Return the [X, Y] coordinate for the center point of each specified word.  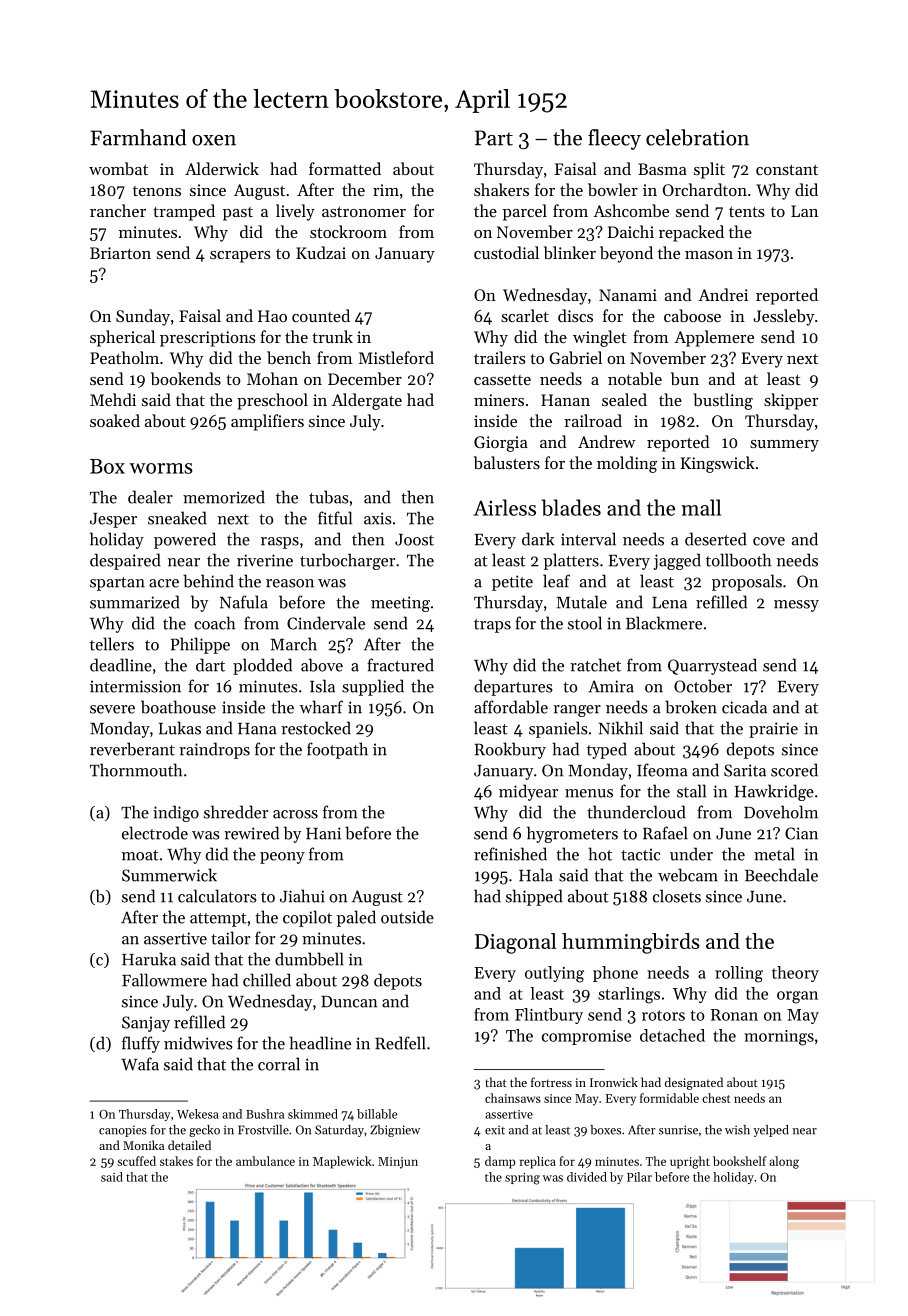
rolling [739, 974]
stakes [176, 1161]
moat [140, 855]
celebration [697, 137]
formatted [345, 168]
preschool [272, 401]
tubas [328, 497]
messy [796, 606]
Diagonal [515, 943]
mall [701, 507]
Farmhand [138, 137]
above [322, 665]
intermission [135, 686]
